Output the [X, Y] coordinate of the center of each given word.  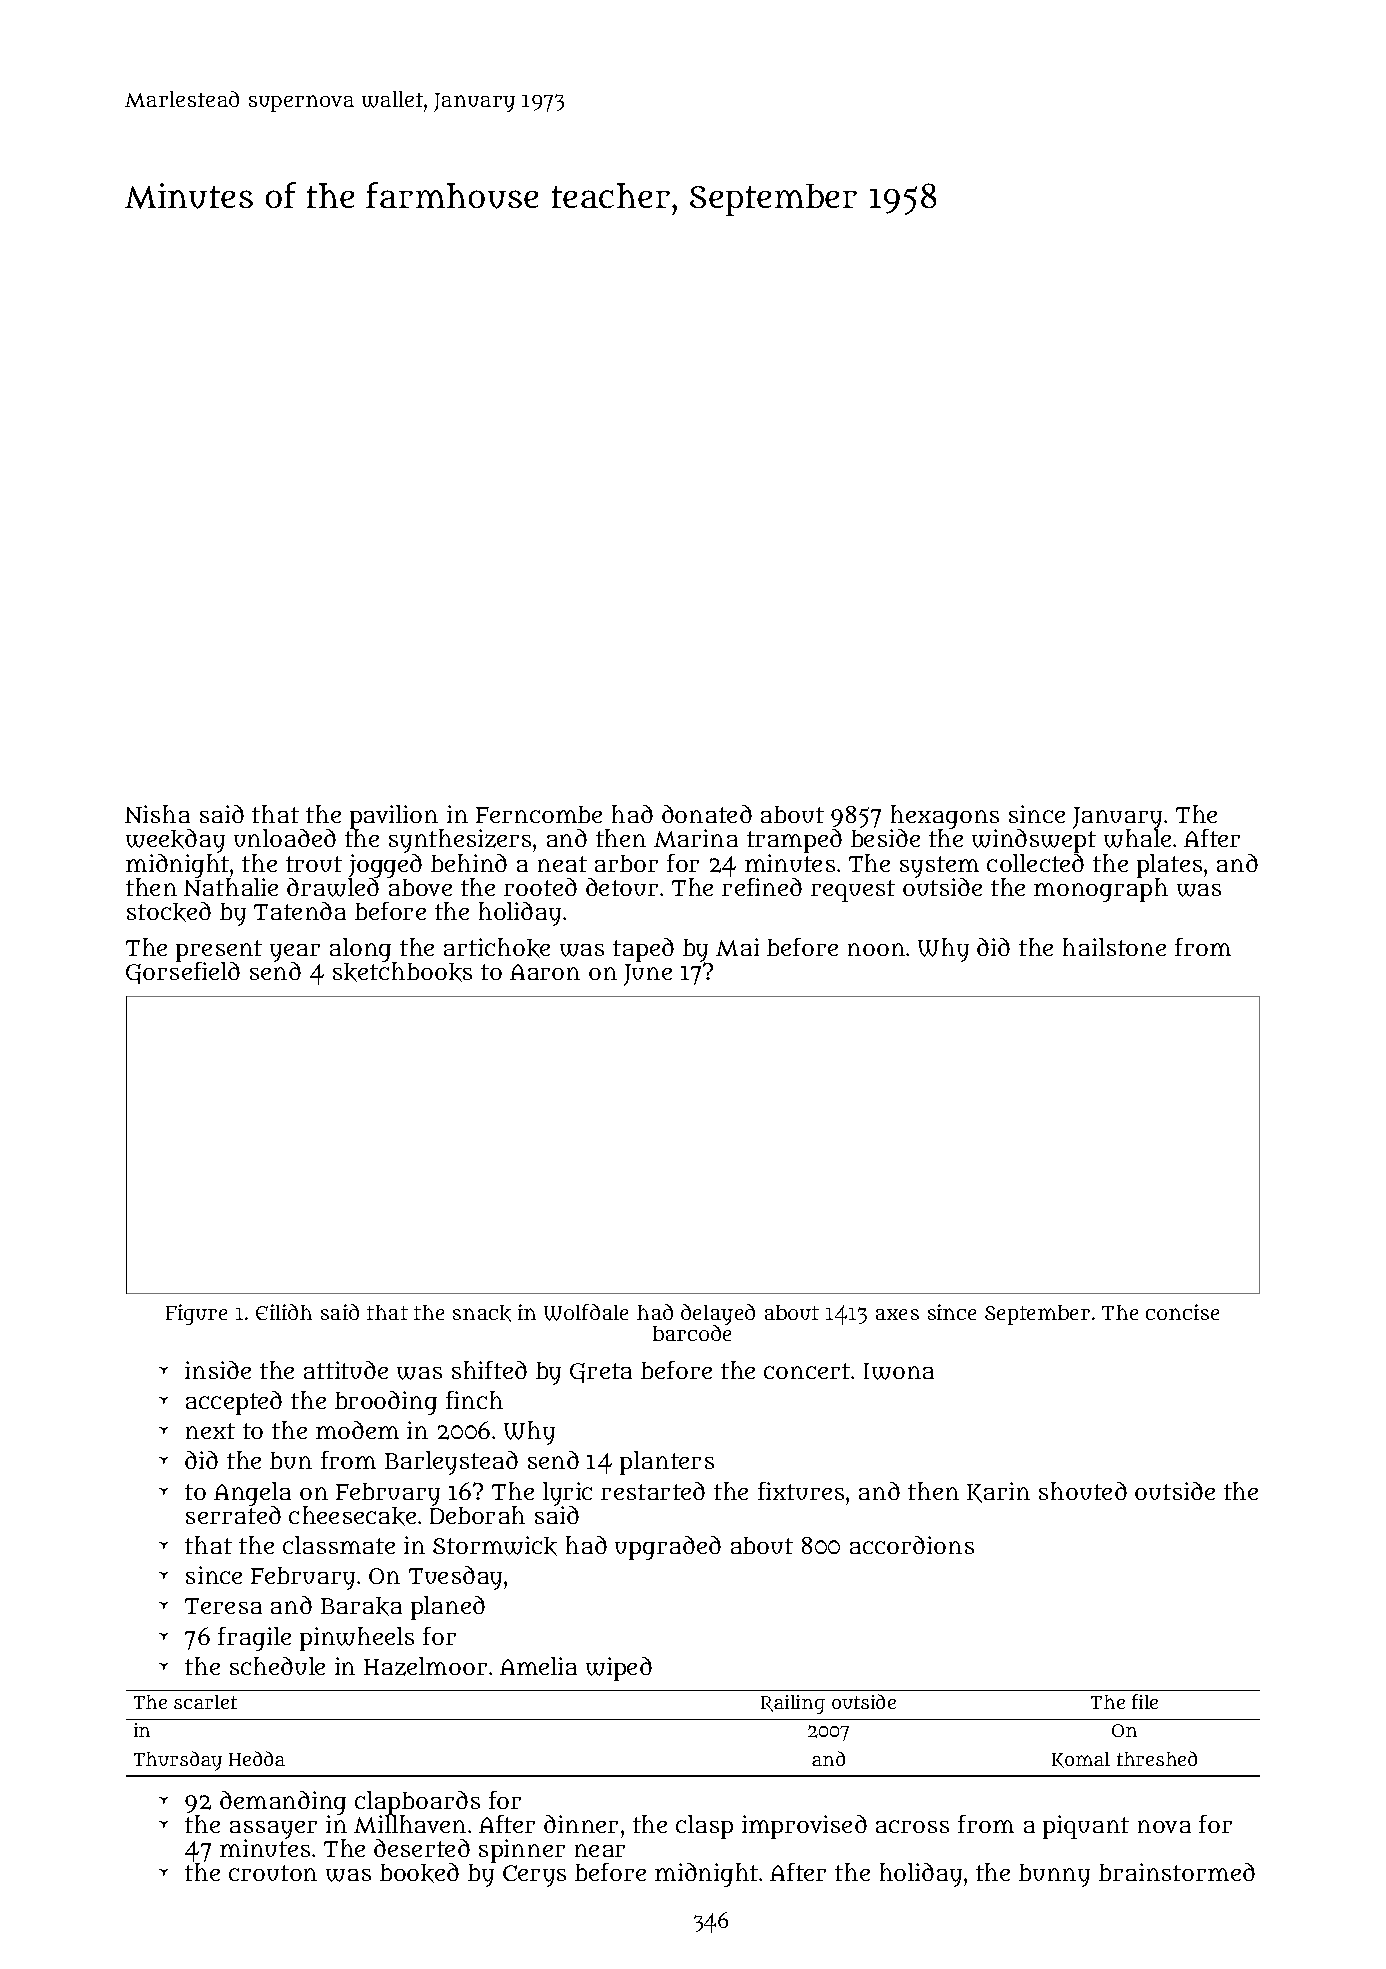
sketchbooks [402, 972]
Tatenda [300, 911]
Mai [737, 947]
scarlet [205, 1702]
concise [1182, 1312]
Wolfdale [586, 1312]
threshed [1157, 1758]
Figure [196, 1314]
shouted [1083, 1491]
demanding [283, 1803]
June [648, 975]
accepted [234, 1403]
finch [474, 1400]
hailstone [1114, 947]
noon [876, 949]
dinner [581, 1824]
